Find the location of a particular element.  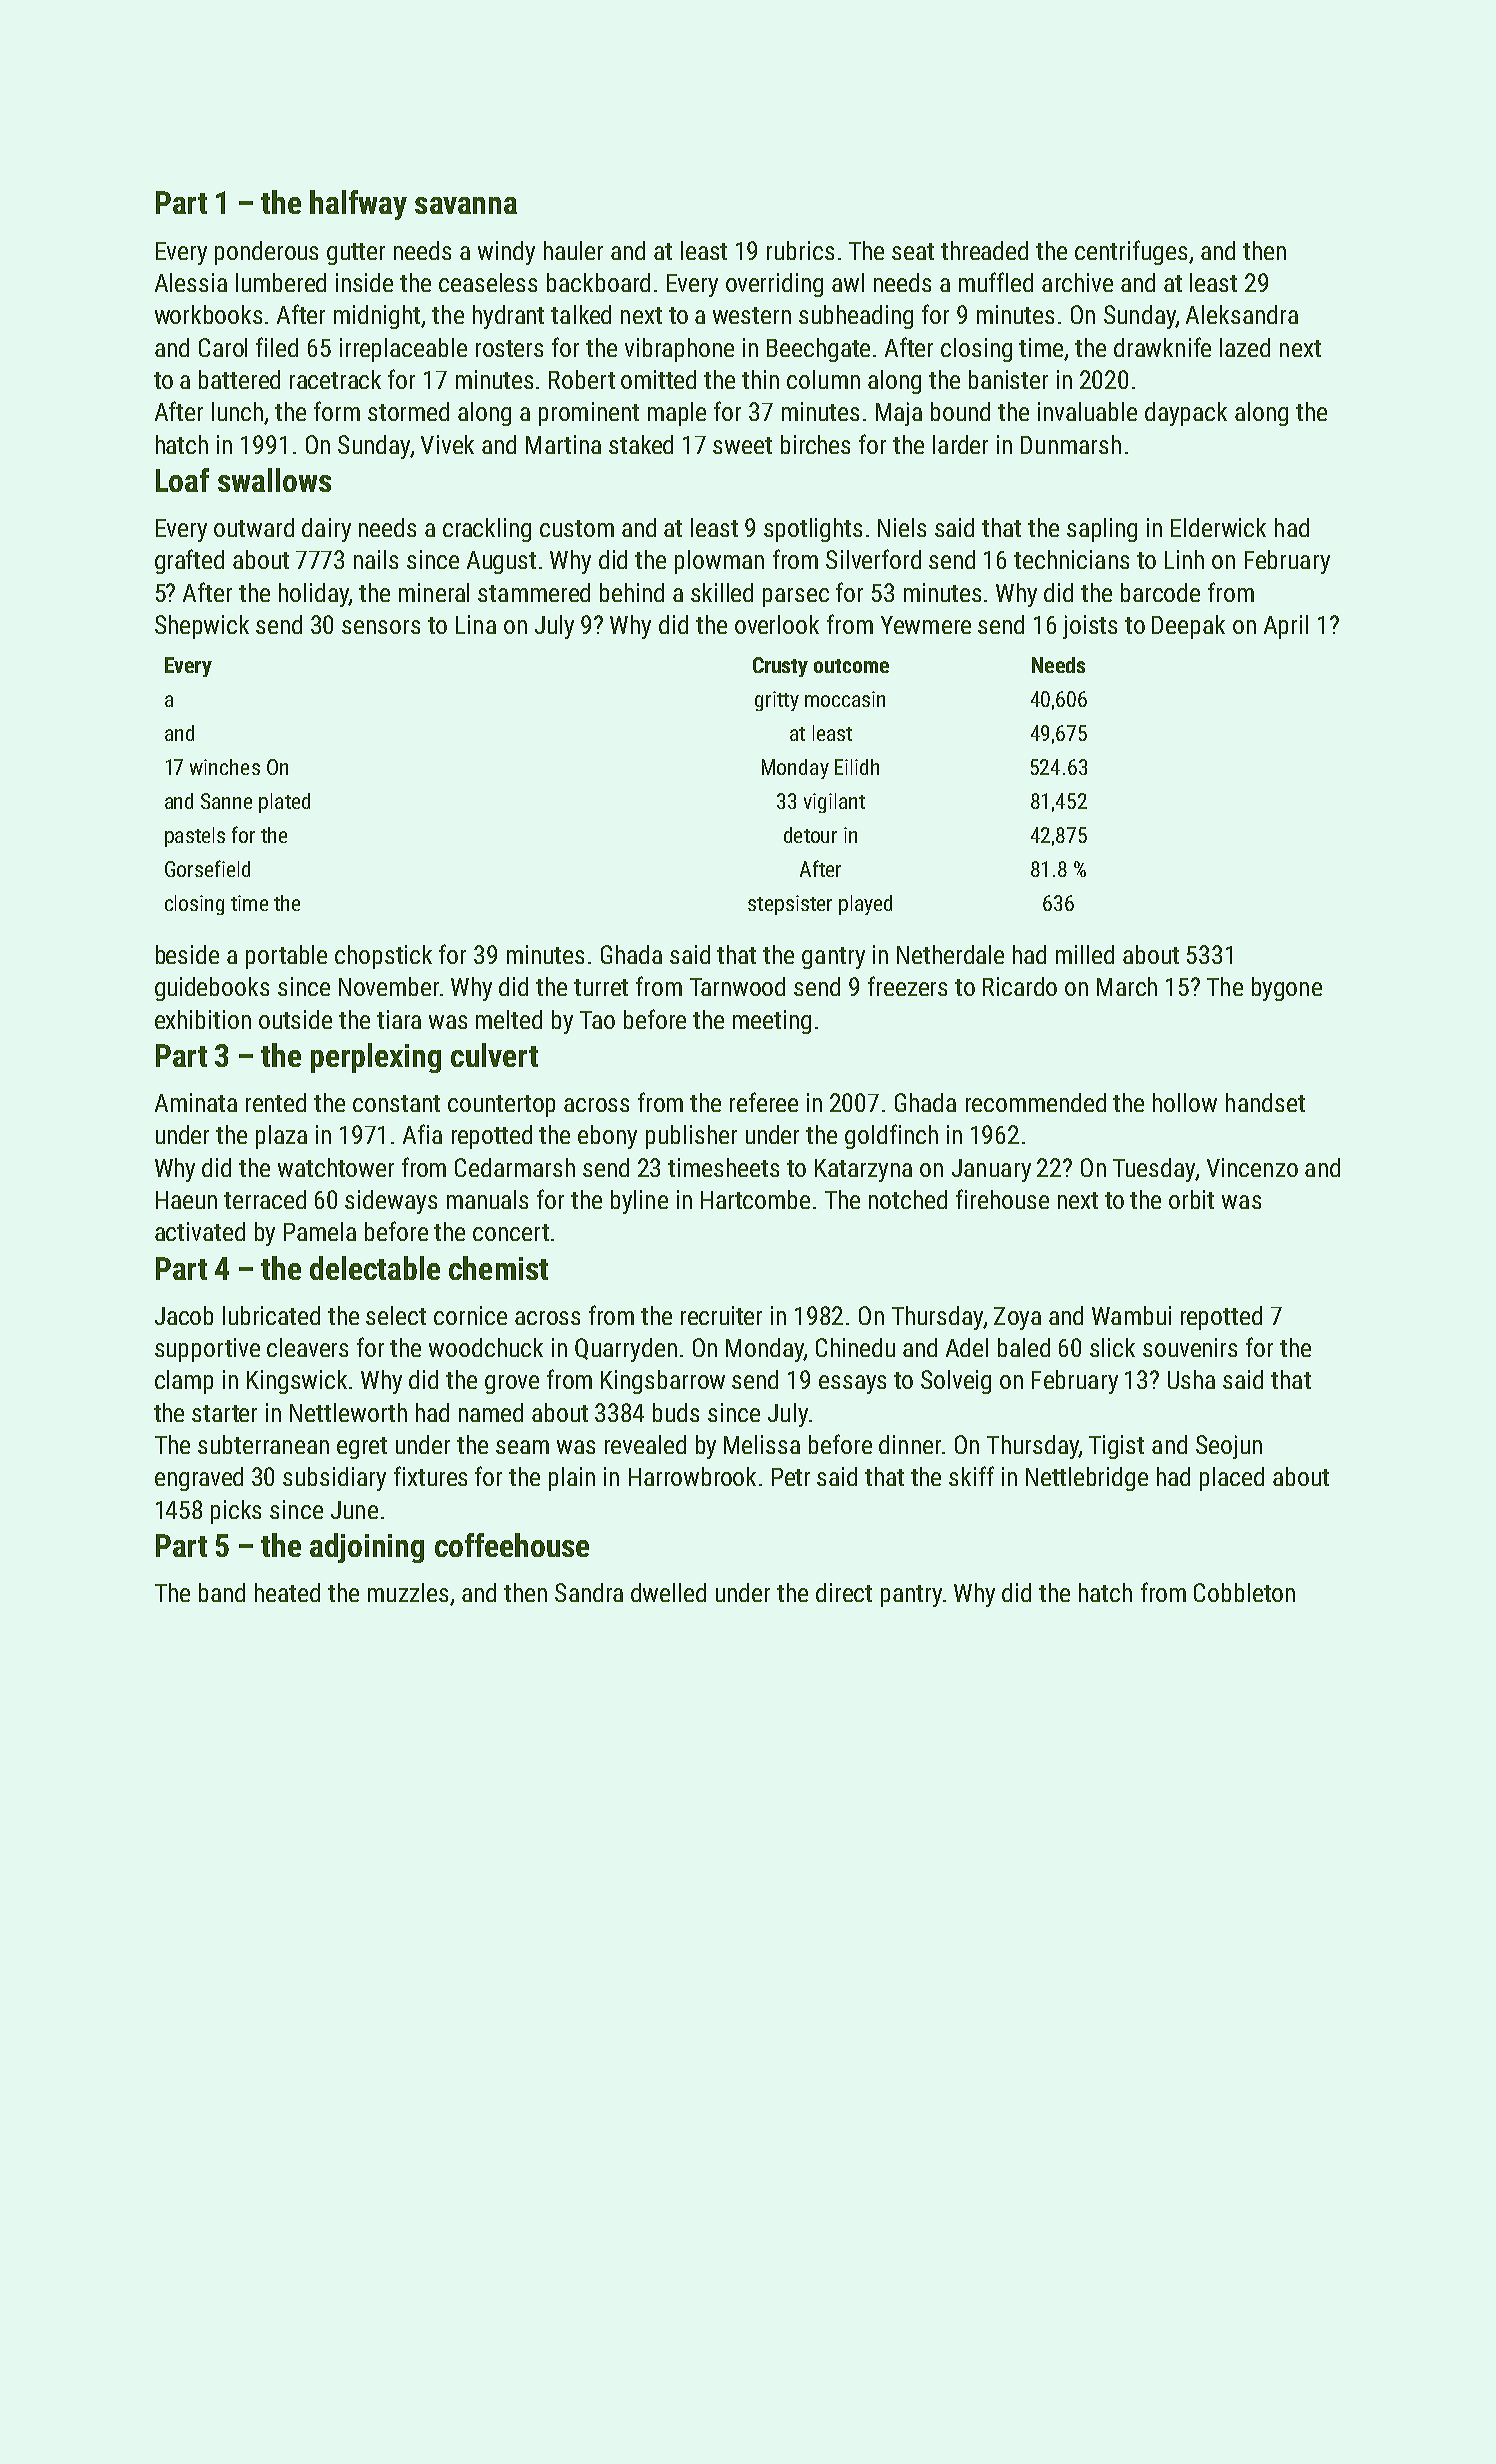

ponderous is located at coordinates (266, 253).
